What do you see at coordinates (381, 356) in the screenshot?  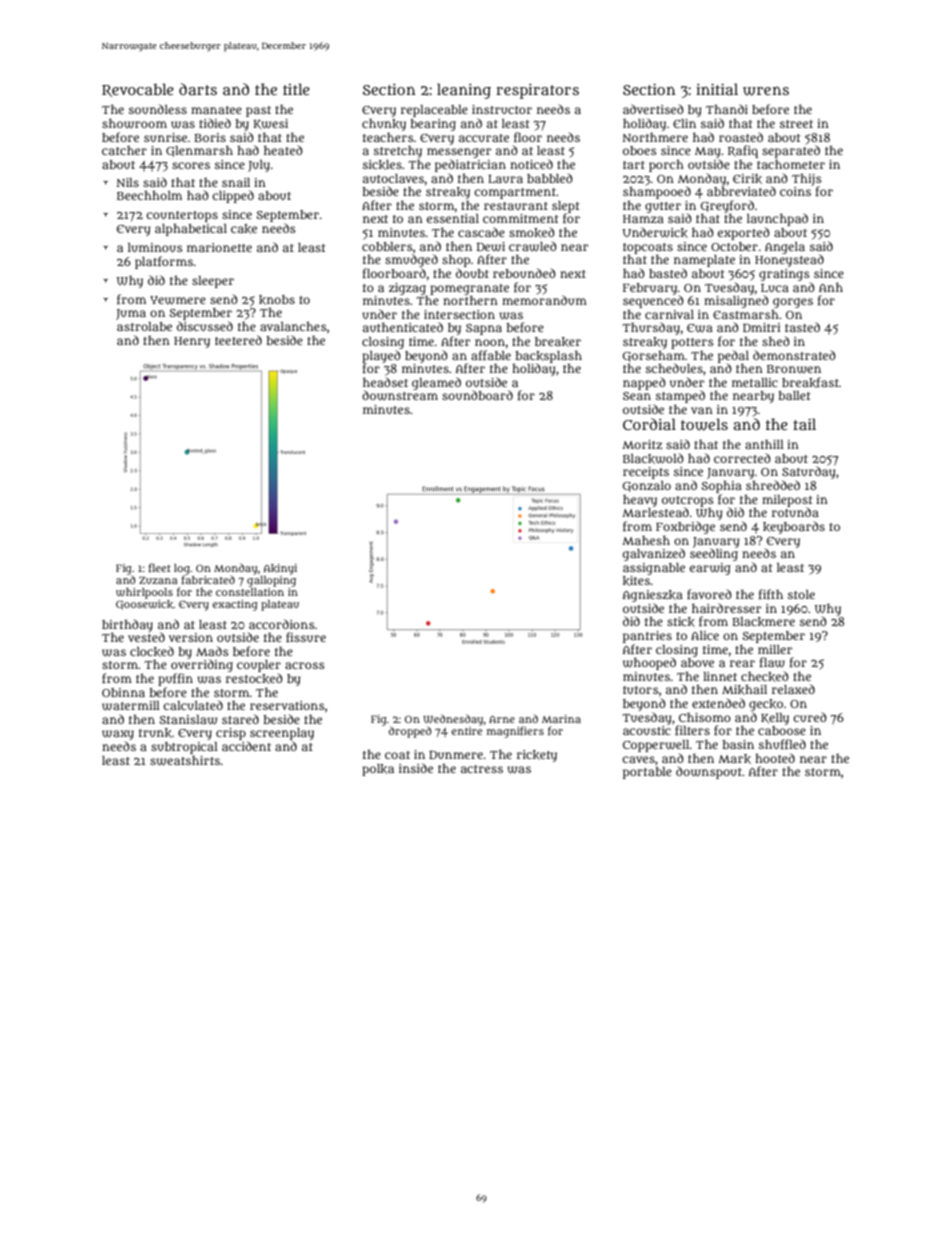 I see `played` at bounding box center [381, 356].
